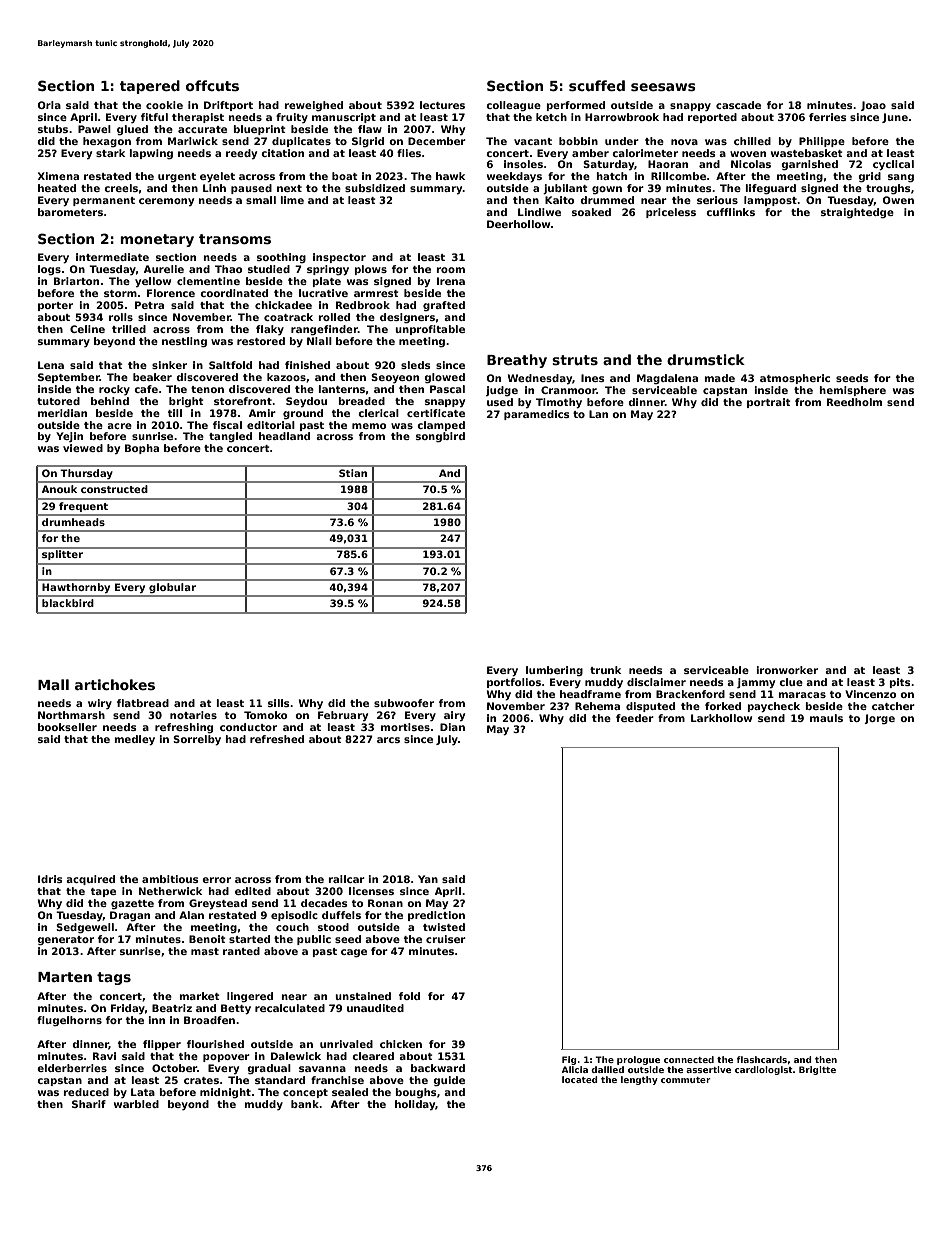 The image size is (952, 1233). I want to click on Owen, so click(898, 200).
